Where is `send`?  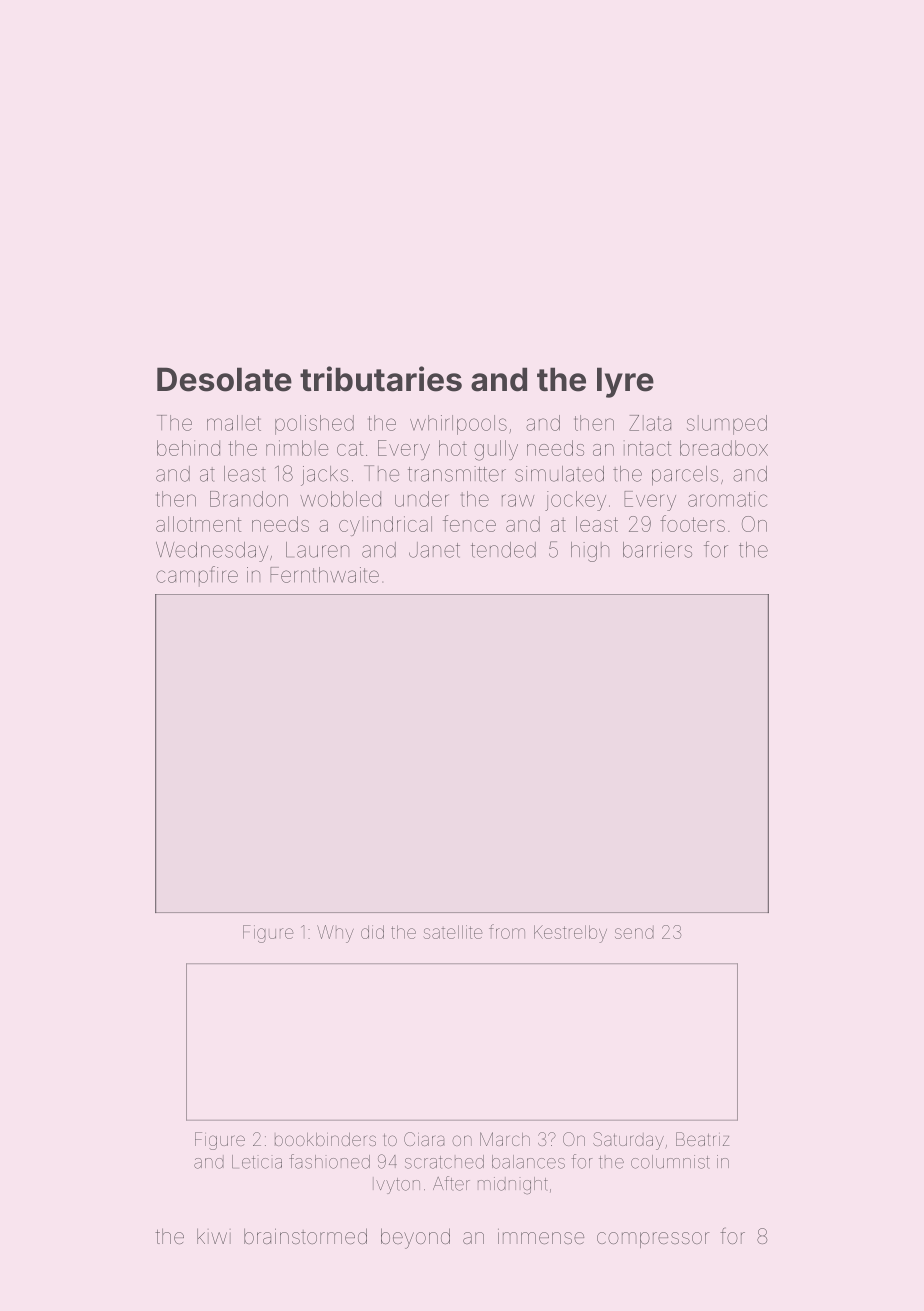
send is located at coordinates (634, 932).
